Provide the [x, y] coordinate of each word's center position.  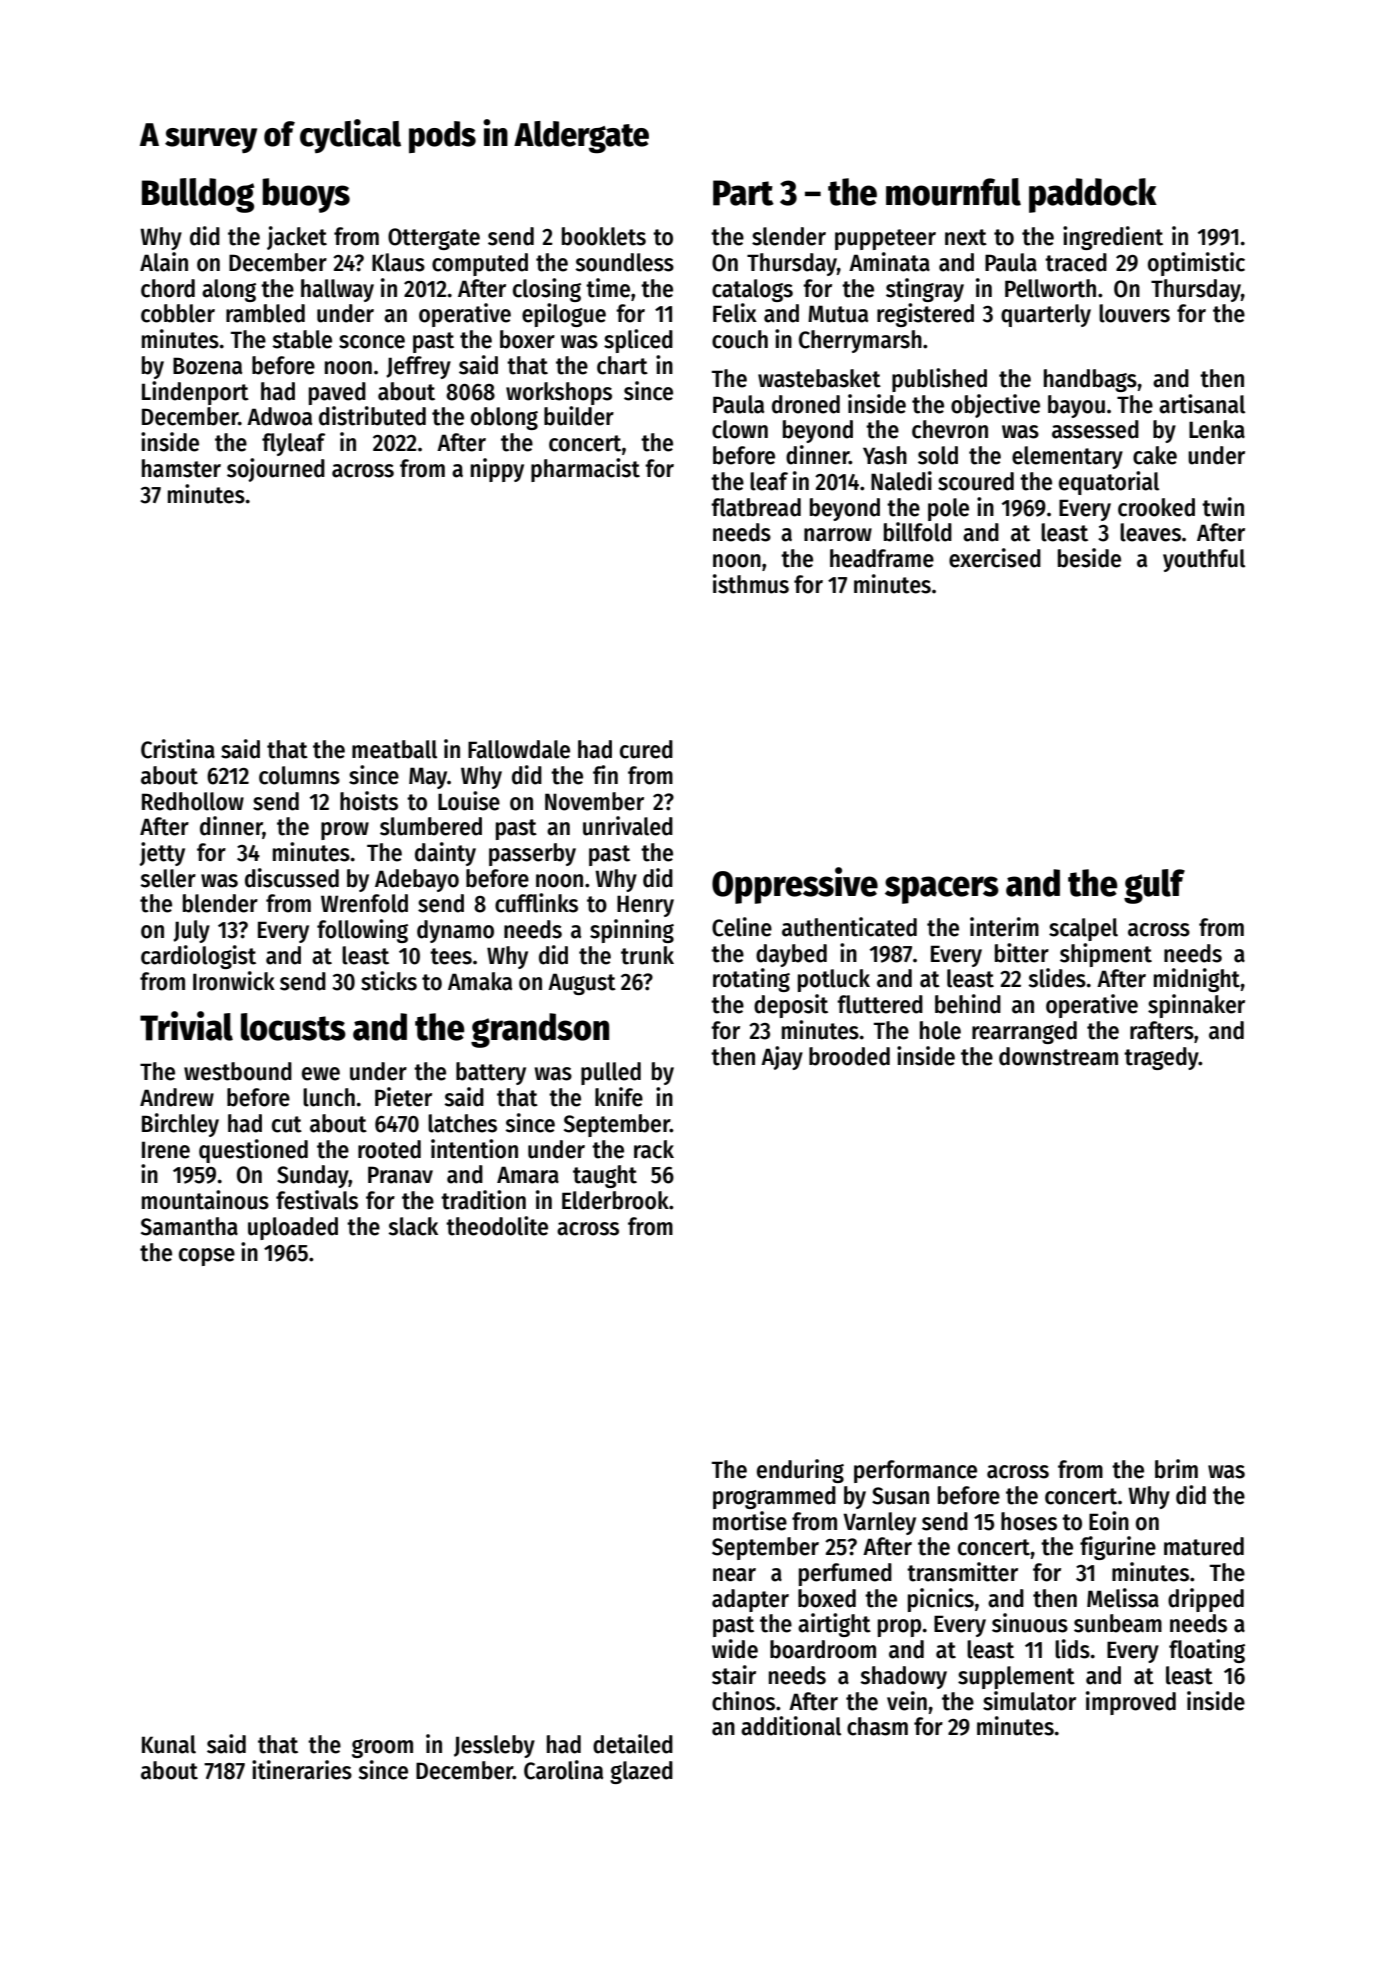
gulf [1154, 886]
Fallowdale [519, 749]
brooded [849, 1056]
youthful [1204, 560]
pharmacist [585, 470]
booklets [604, 236]
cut [287, 1124]
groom [382, 1748]
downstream [1058, 1056]
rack [654, 1149]
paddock [1093, 195]
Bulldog [198, 195]
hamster [181, 468]
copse [207, 1257]
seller [168, 878]
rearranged [1024, 1032]
